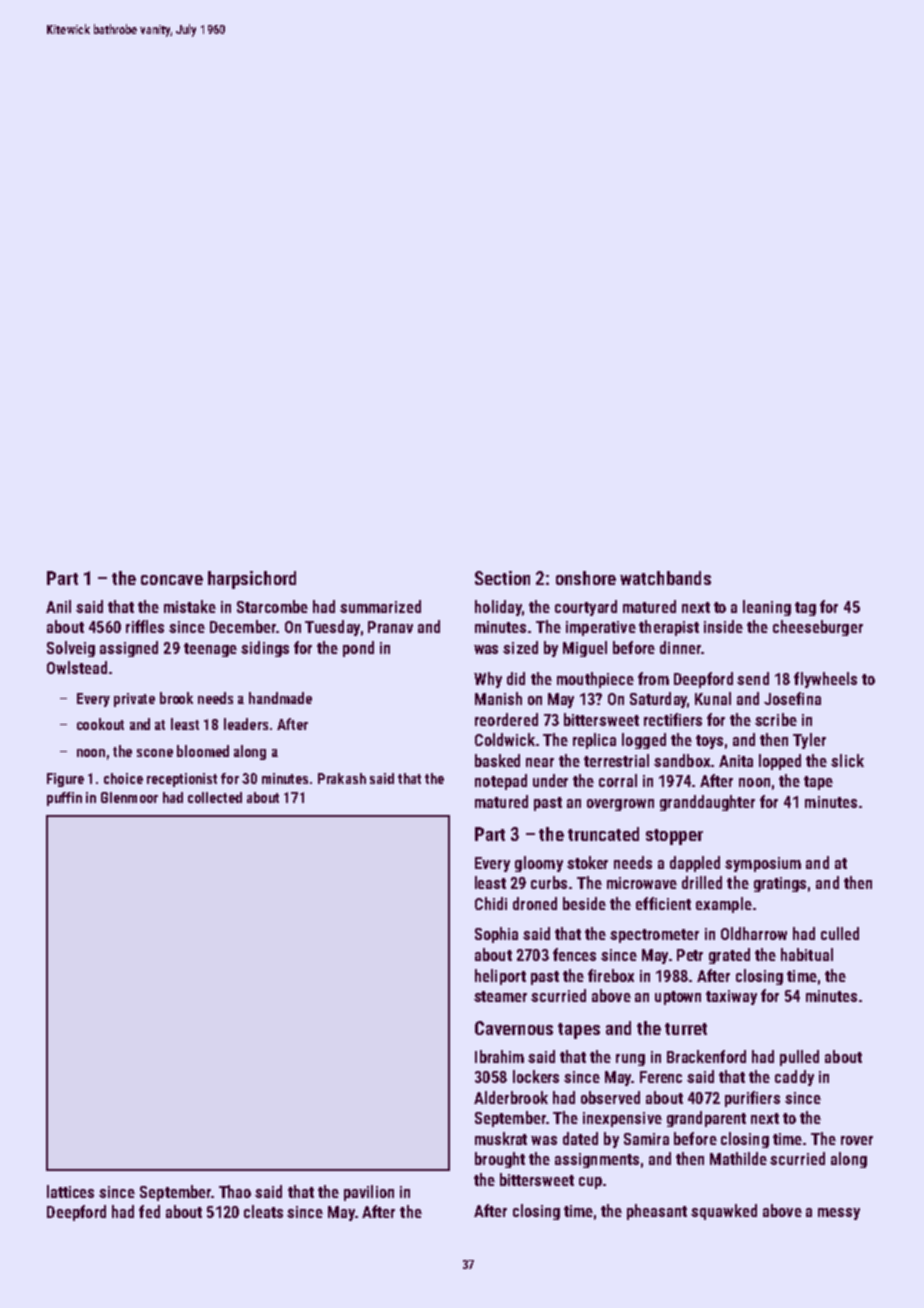 The image size is (924, 1308). What do you see at coordinates (172, 580) in the screenshot?
I see `concave` at bounding box center [172, 580].
